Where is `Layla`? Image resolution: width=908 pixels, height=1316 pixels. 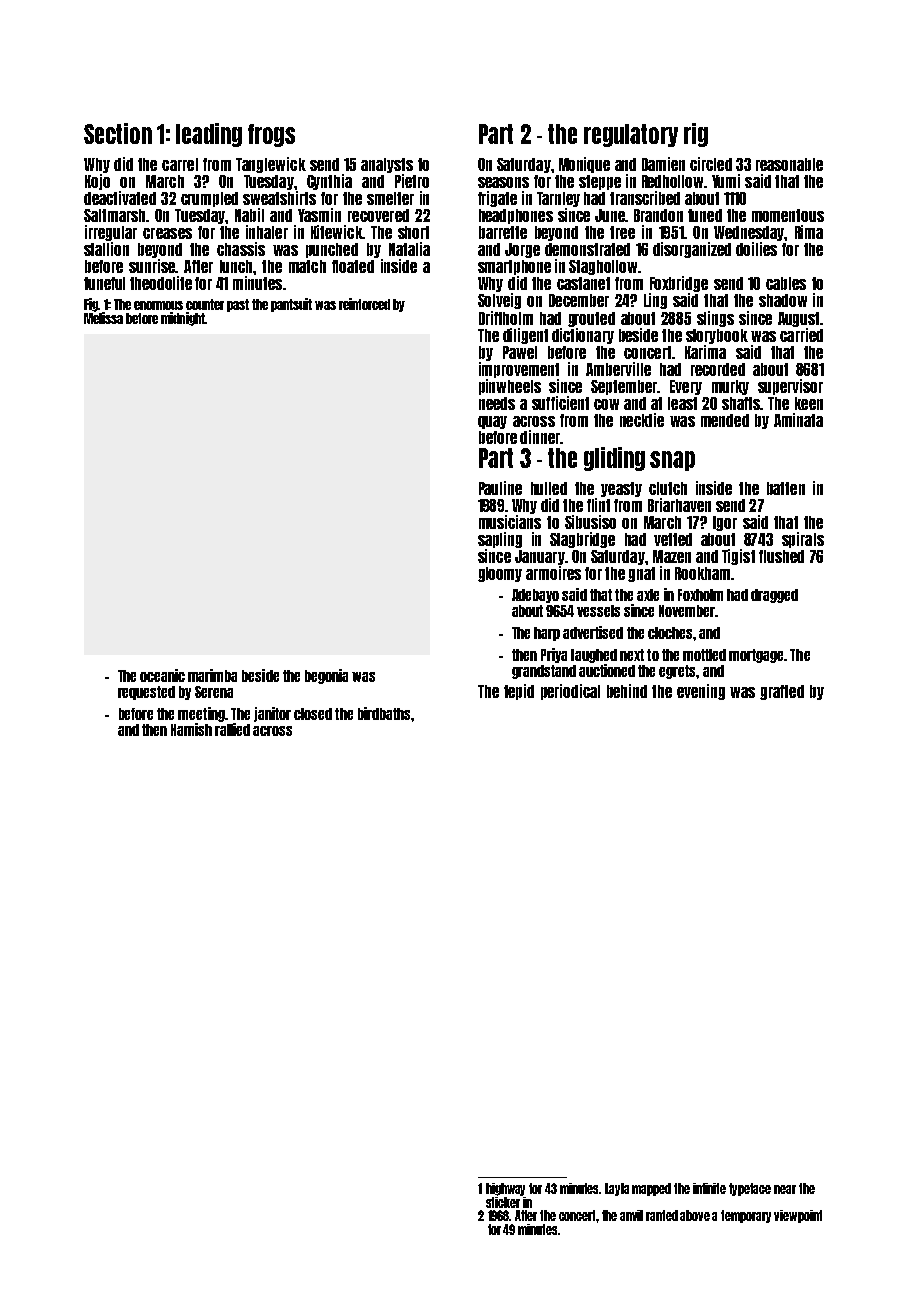 Layla is located at coordinates (617, 1189).
